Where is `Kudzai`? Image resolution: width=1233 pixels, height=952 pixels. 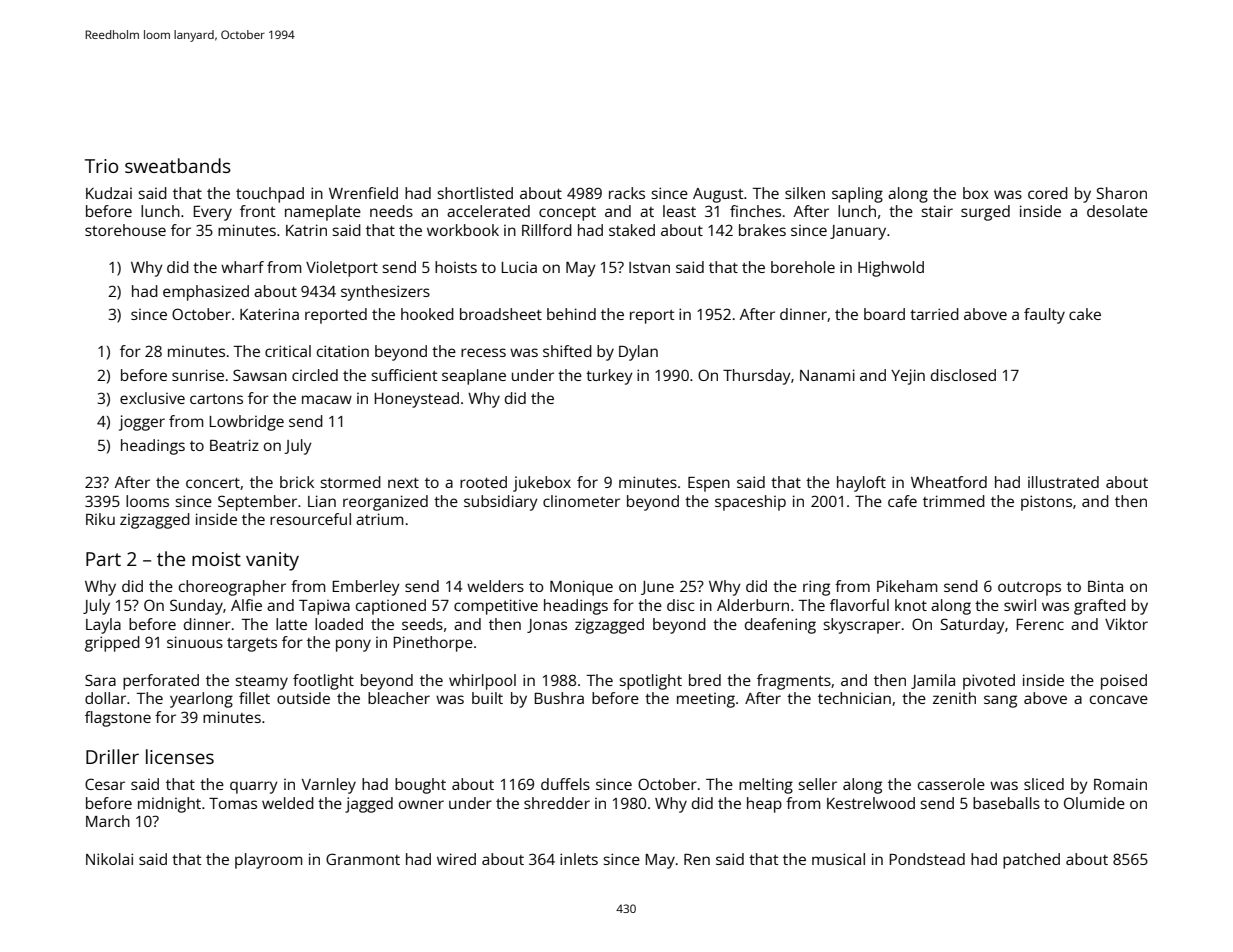
Kudzai is located at coordinates (109, 193).
